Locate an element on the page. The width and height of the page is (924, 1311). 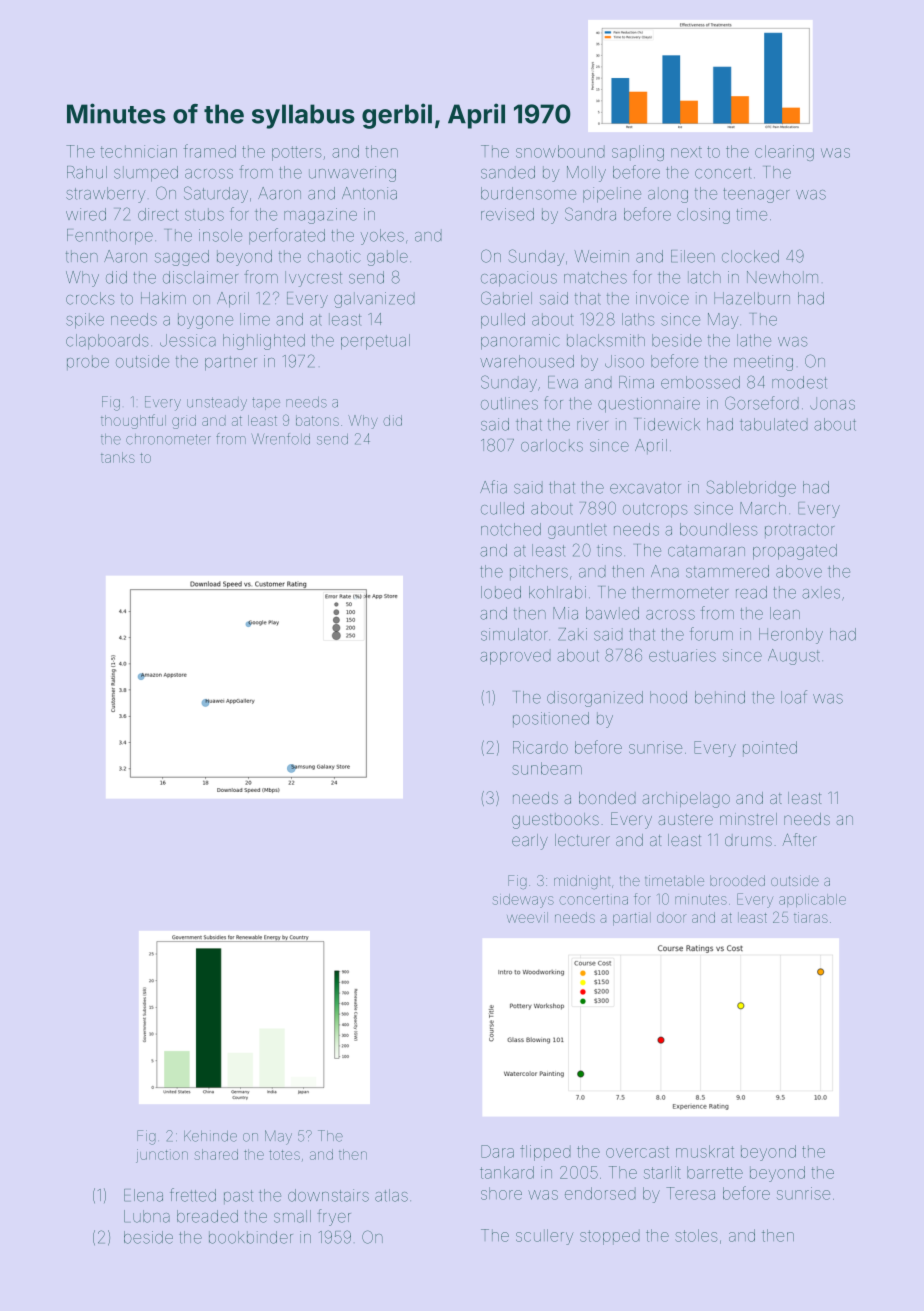
galvanized is located at coordinates (374, 300).
